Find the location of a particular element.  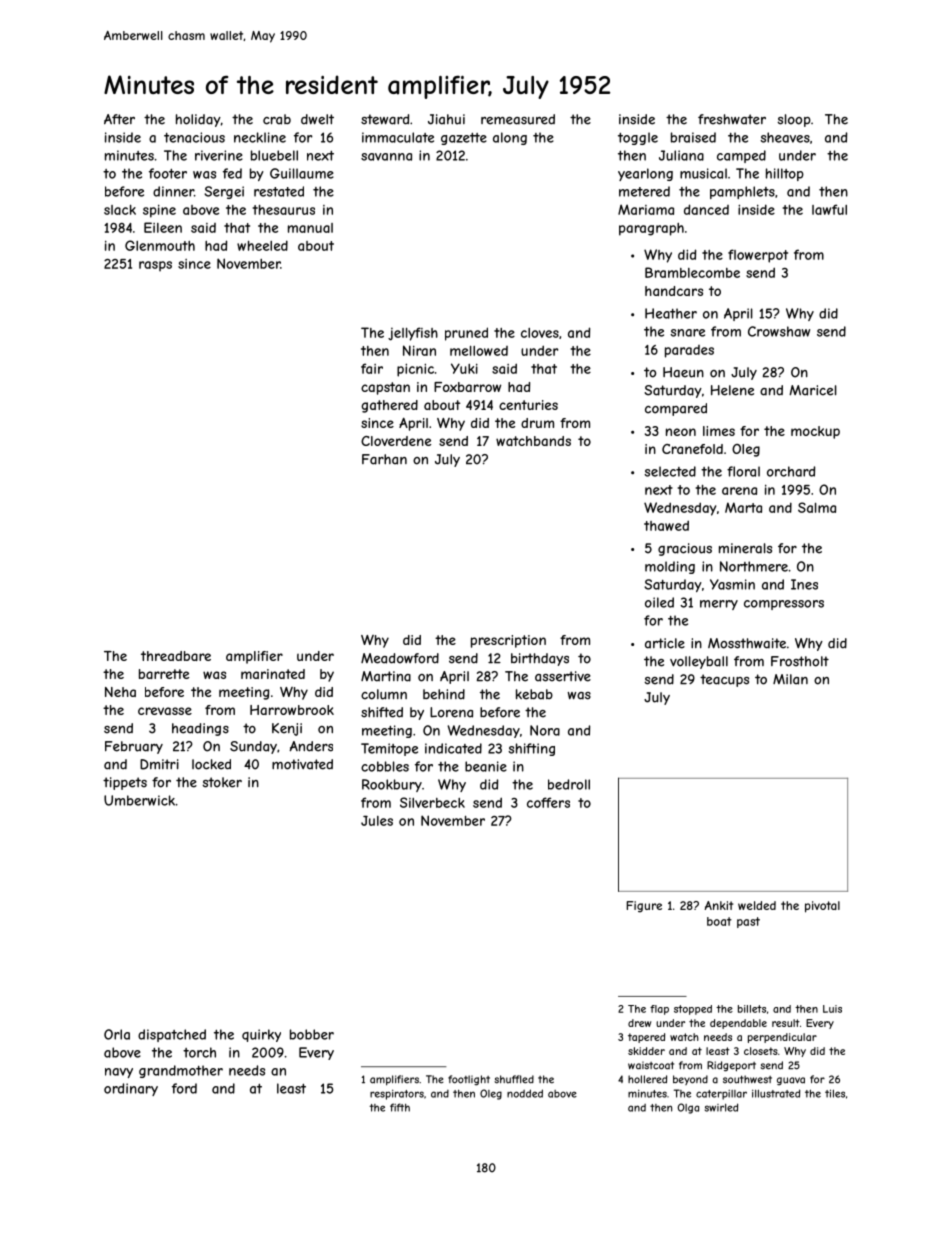

Cloverdene is located at coordinates (396, 441).
